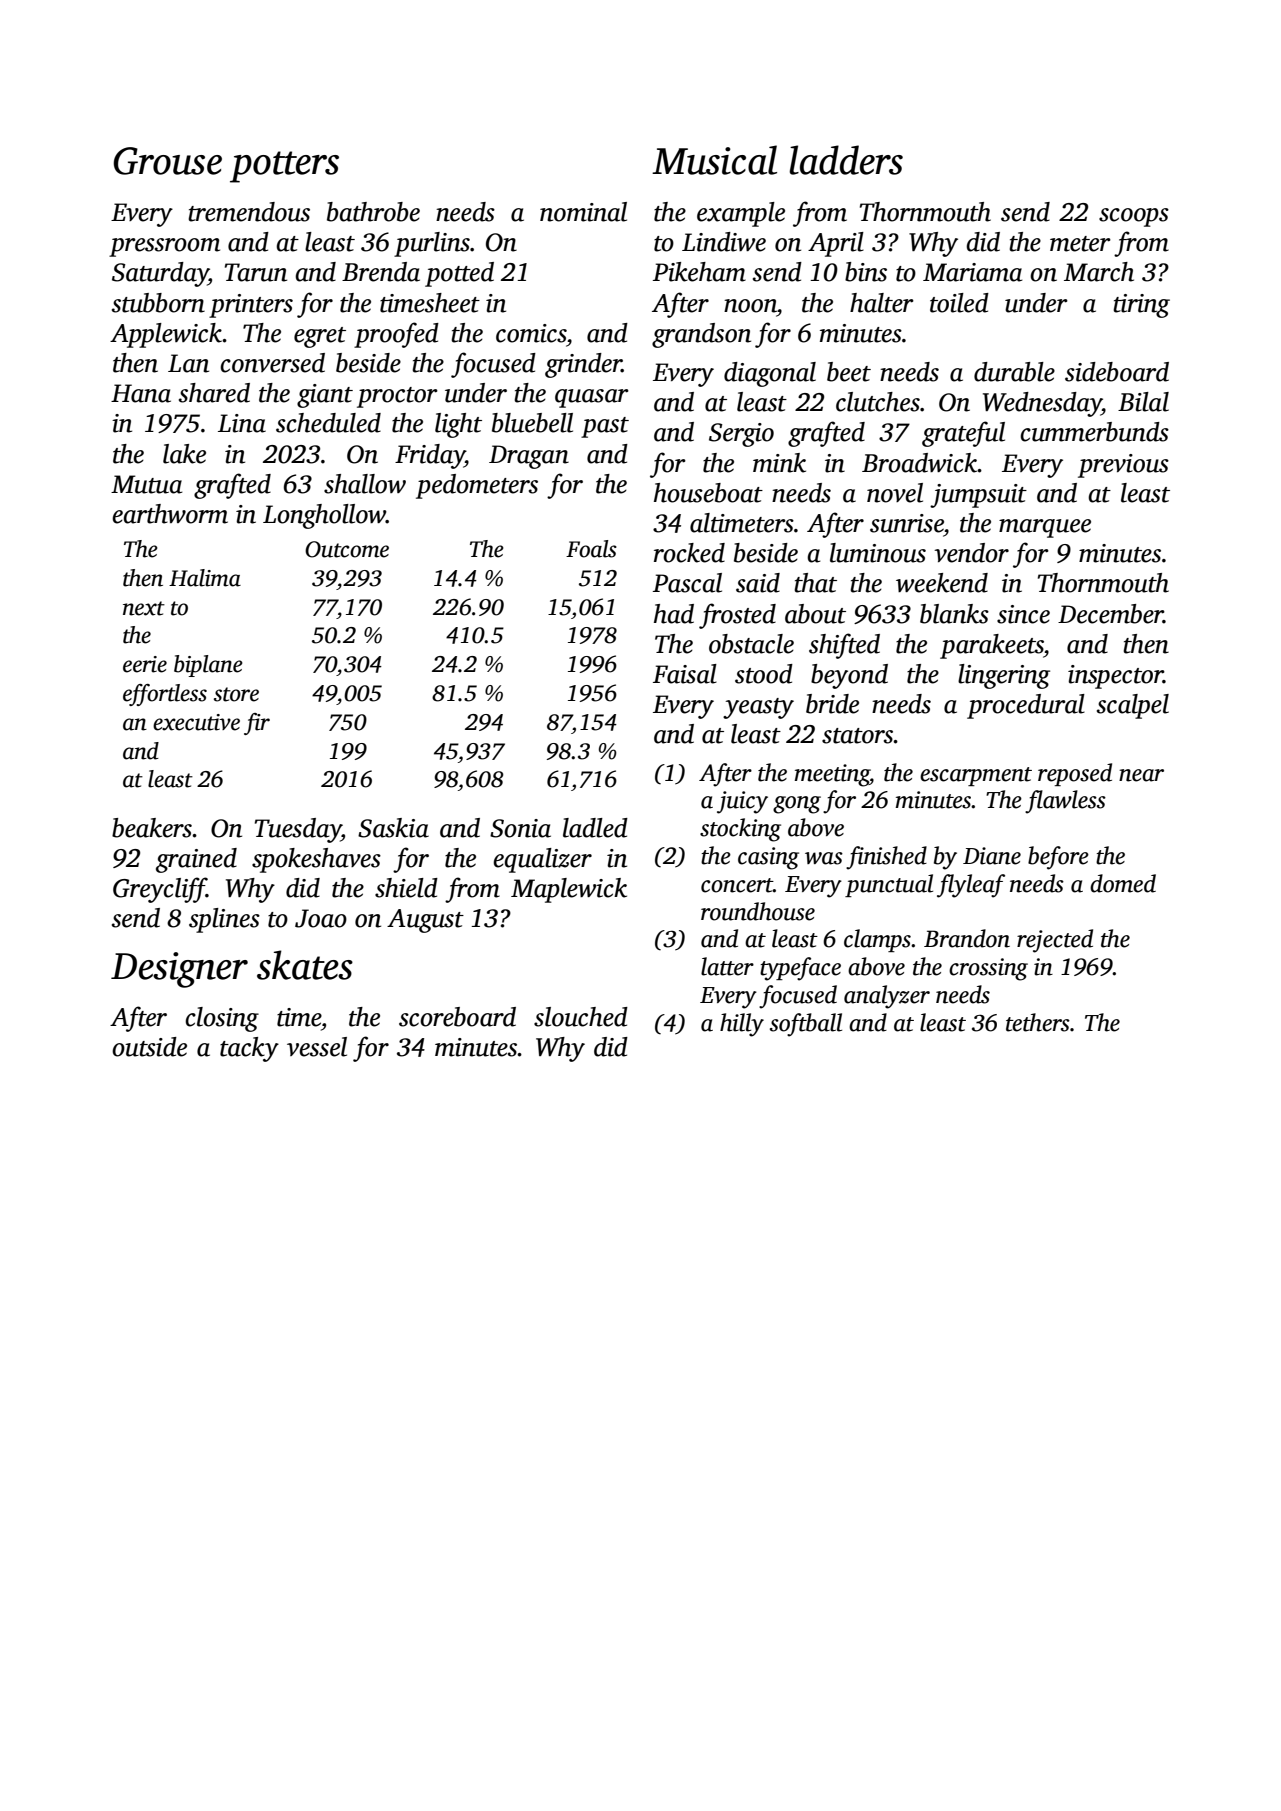 The image size is (1281, 1811). Describe the element at coordinates (257, 724) in the page. I see `fir` at that location.
